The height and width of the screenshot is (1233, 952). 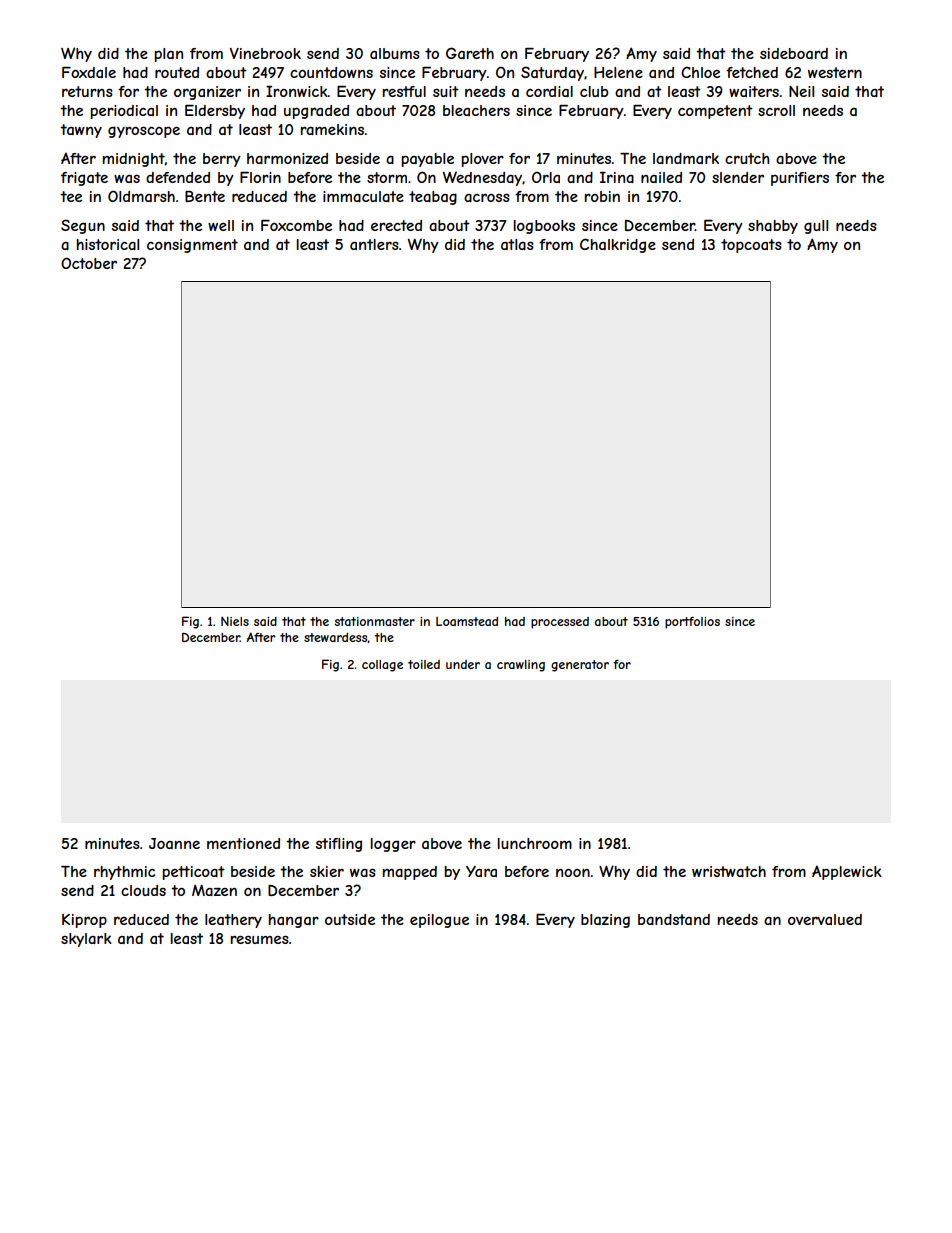 What do you see at coordinates (692, 623) in the screenshot?
I see `portfolios` at bounding box center [692, 623].
